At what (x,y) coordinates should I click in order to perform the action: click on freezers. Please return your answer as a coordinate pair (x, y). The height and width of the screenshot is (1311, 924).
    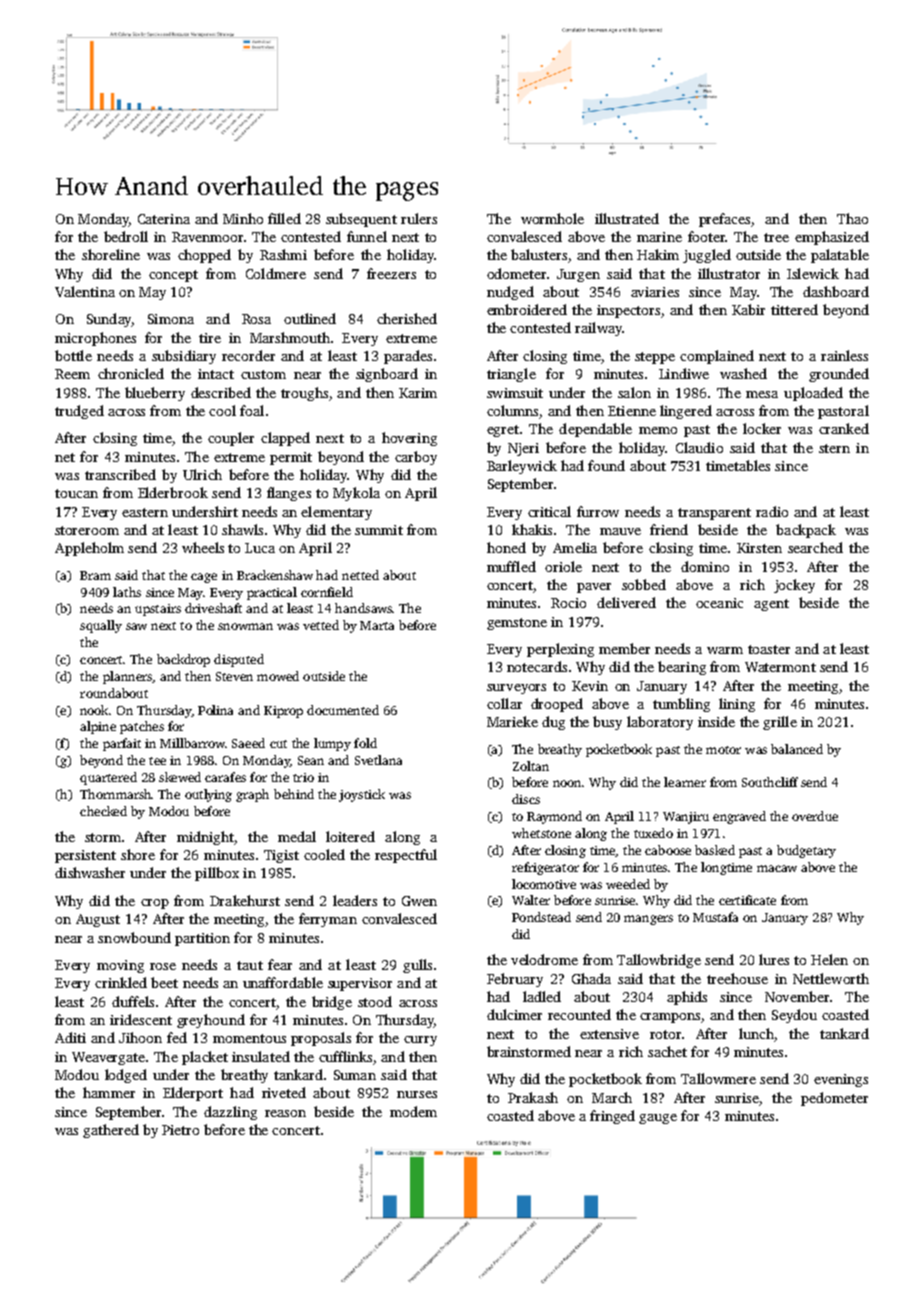
    Looking at the image, I should click on (391, 273).
